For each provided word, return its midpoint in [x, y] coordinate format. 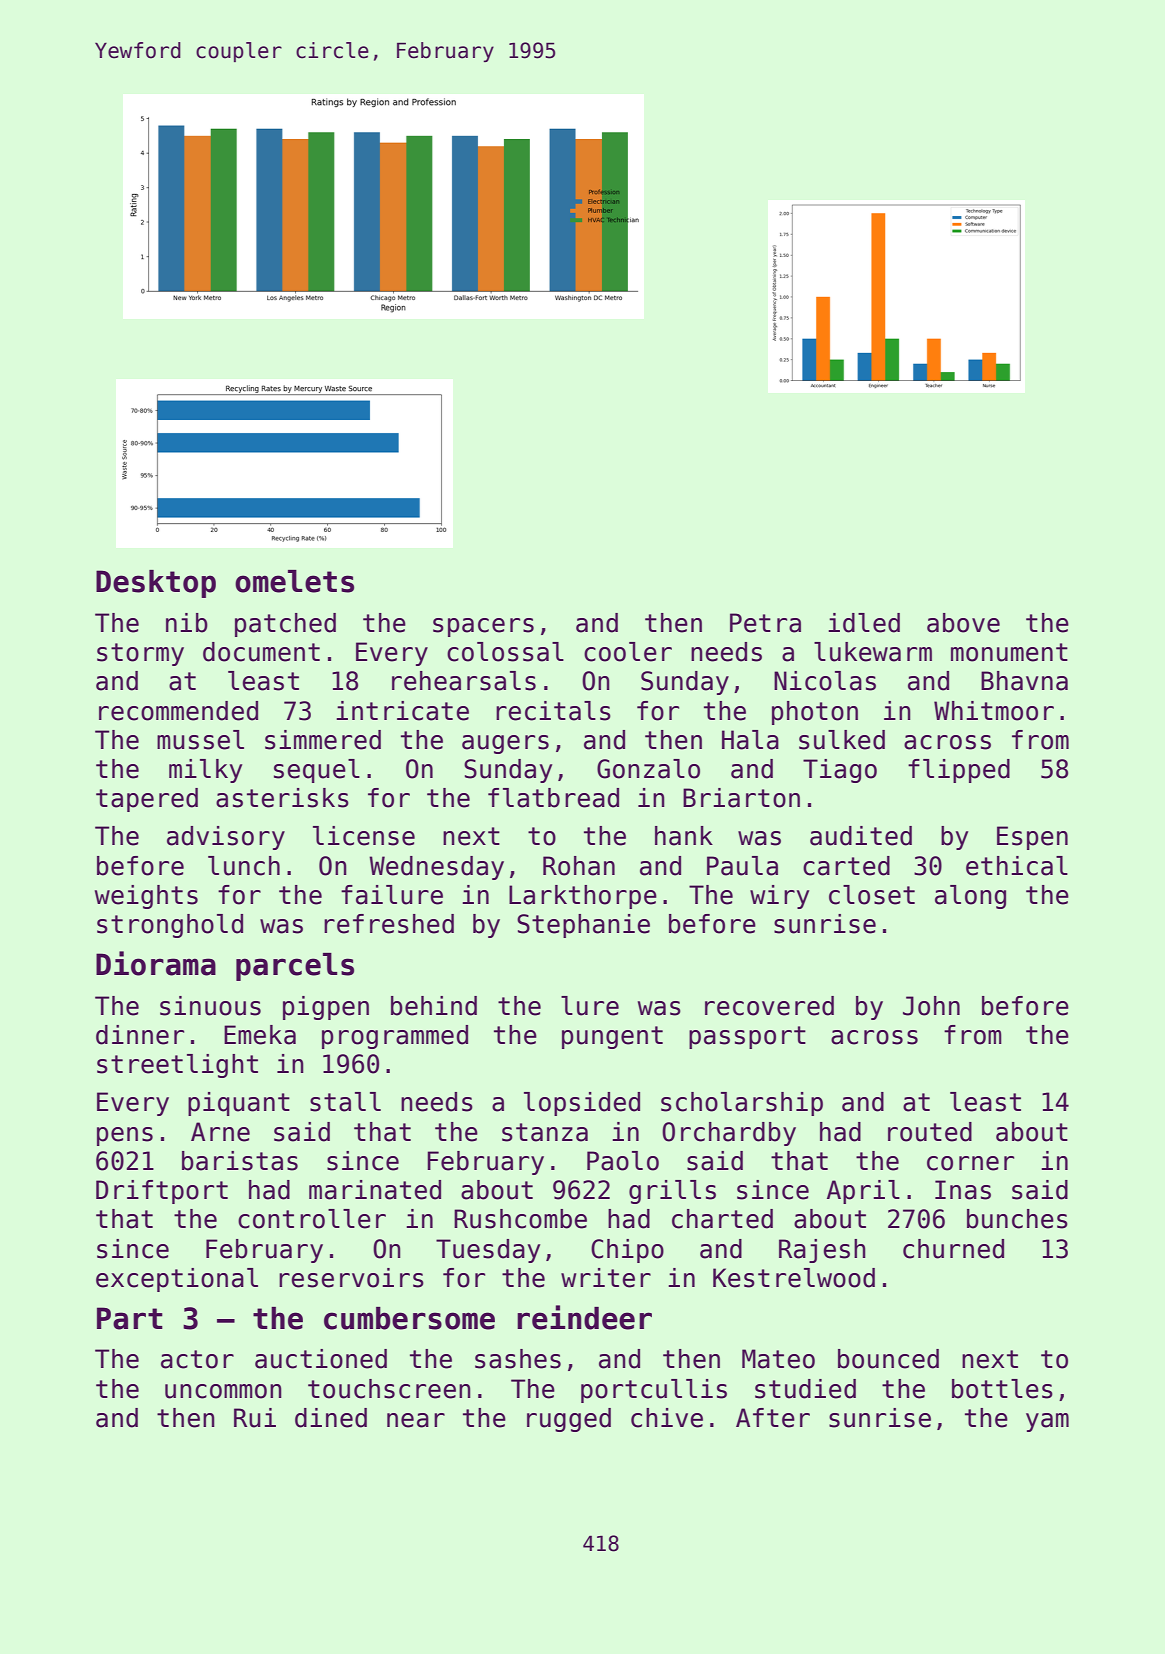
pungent [612, 1037]
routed [930, 1132]
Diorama [156, 963]
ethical [1017, 866]
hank [684, 836]
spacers [483, 627]
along [970, 897]
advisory [226, 838]
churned [953, 1249]
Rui [255, 1418]
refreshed [389, 924]
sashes [518, 1359]
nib [187, 623]
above [963, 623]
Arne [220, 1132]
